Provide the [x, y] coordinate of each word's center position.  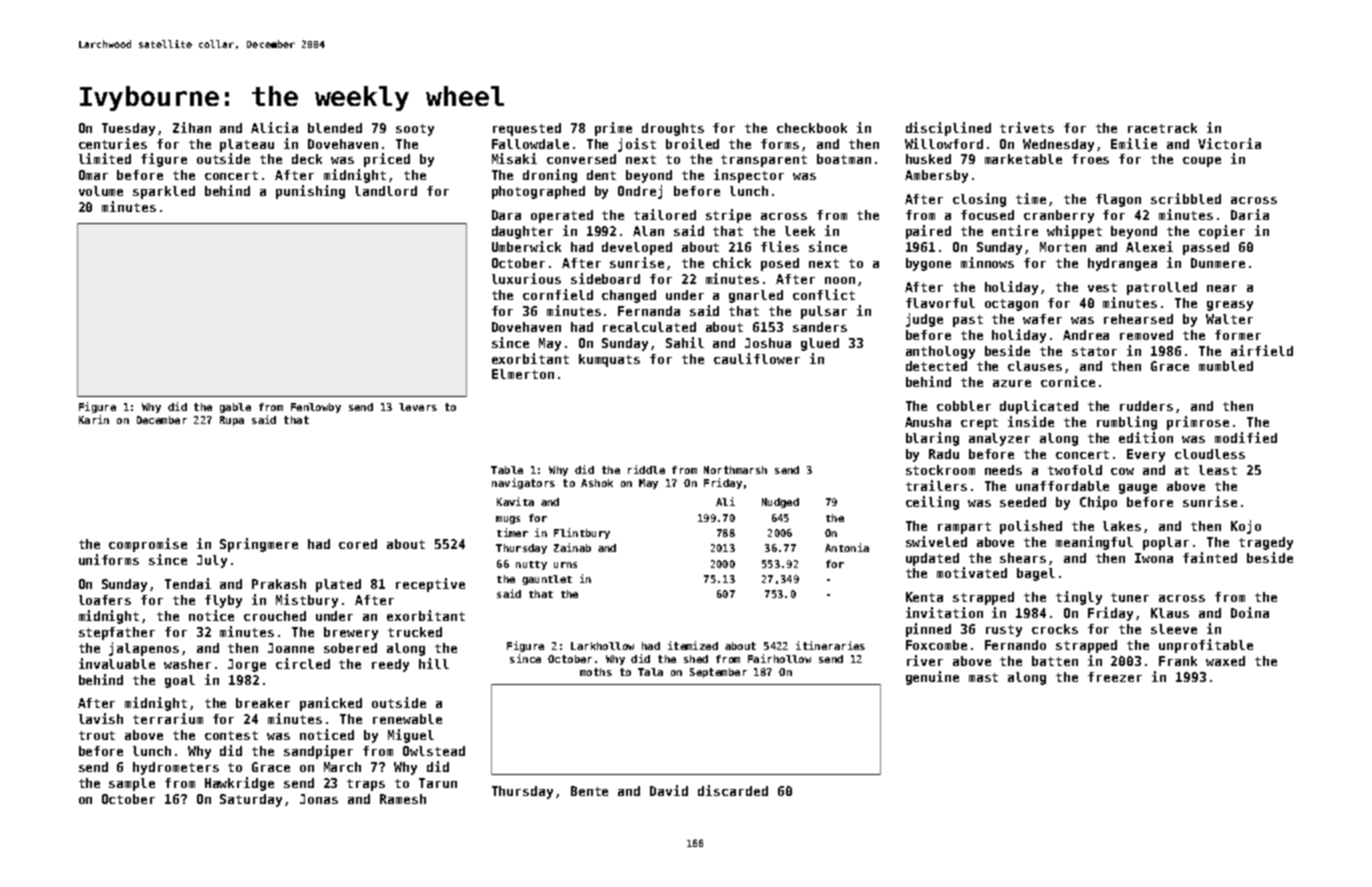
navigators [523, 483]
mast [983, 677]
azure [1012, 383]
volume [101, 191]
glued [820, 344]
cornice [1068, 381]
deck [307, 159]
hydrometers [176, 768]
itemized [693, 645]
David [669, 790]
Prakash [279, 584]
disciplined [948, 129]
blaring [932, 439]
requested [527, 129]
